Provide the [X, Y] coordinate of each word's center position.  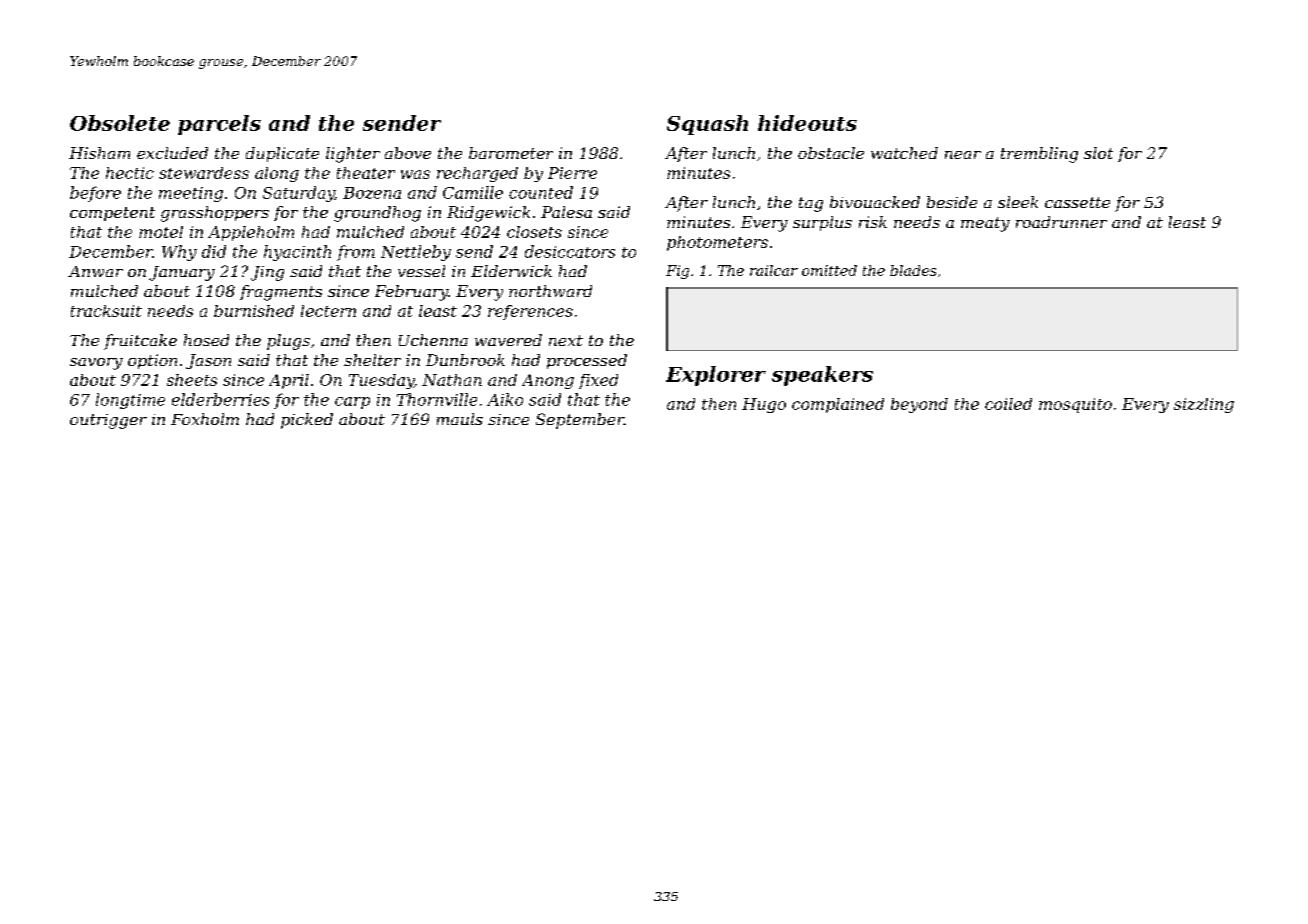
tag [811, 204]
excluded [172, 153]
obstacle [831, 153]
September [580, 421]
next [566, 340]
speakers [822, 376]
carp [352, 403]
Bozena [372, 193]
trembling [1039, 155]
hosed [206, 340]
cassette [1077, 202]
